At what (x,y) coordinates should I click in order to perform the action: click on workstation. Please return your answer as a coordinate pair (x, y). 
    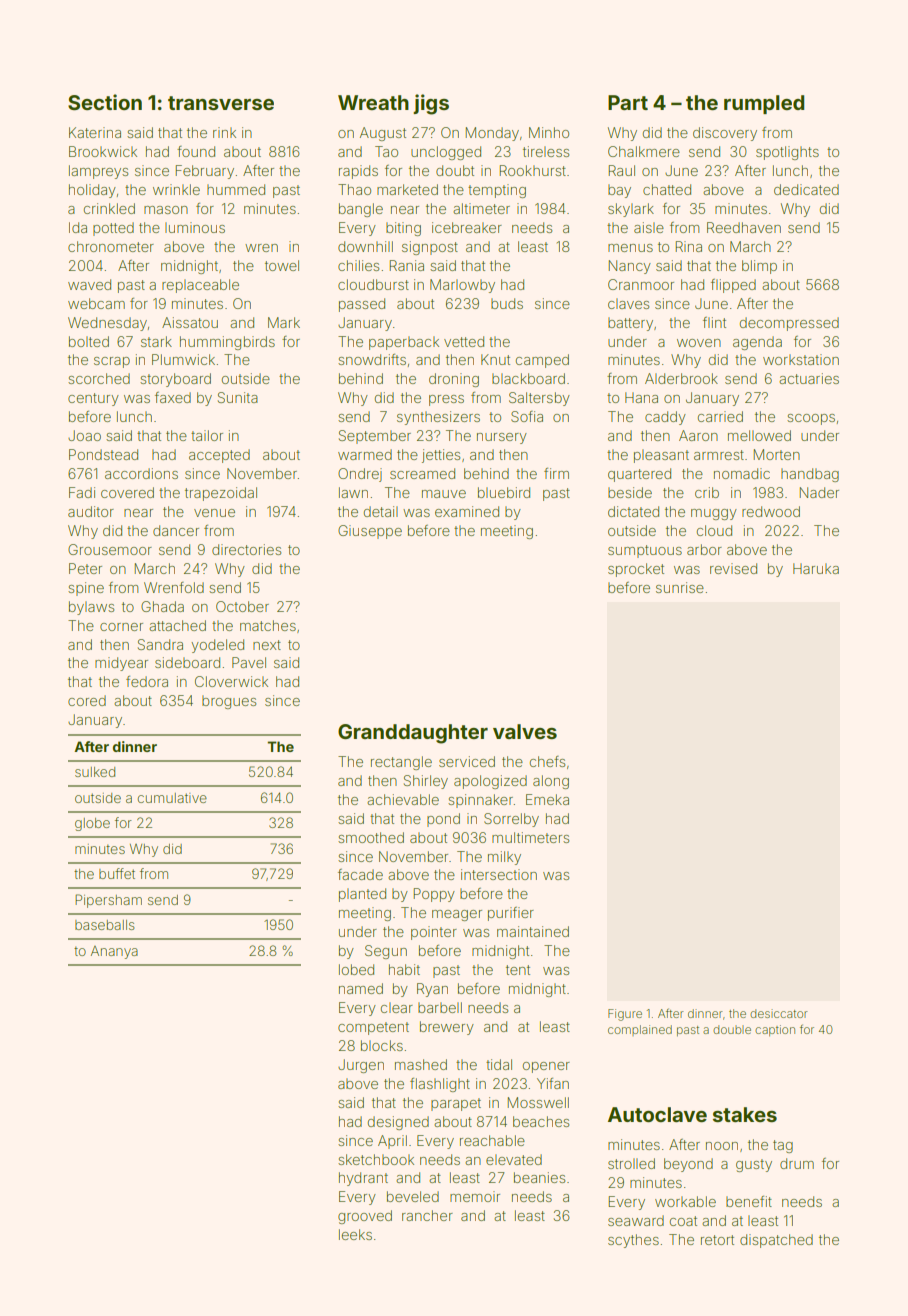
    Looking at the image, I should click on (801, 359).
